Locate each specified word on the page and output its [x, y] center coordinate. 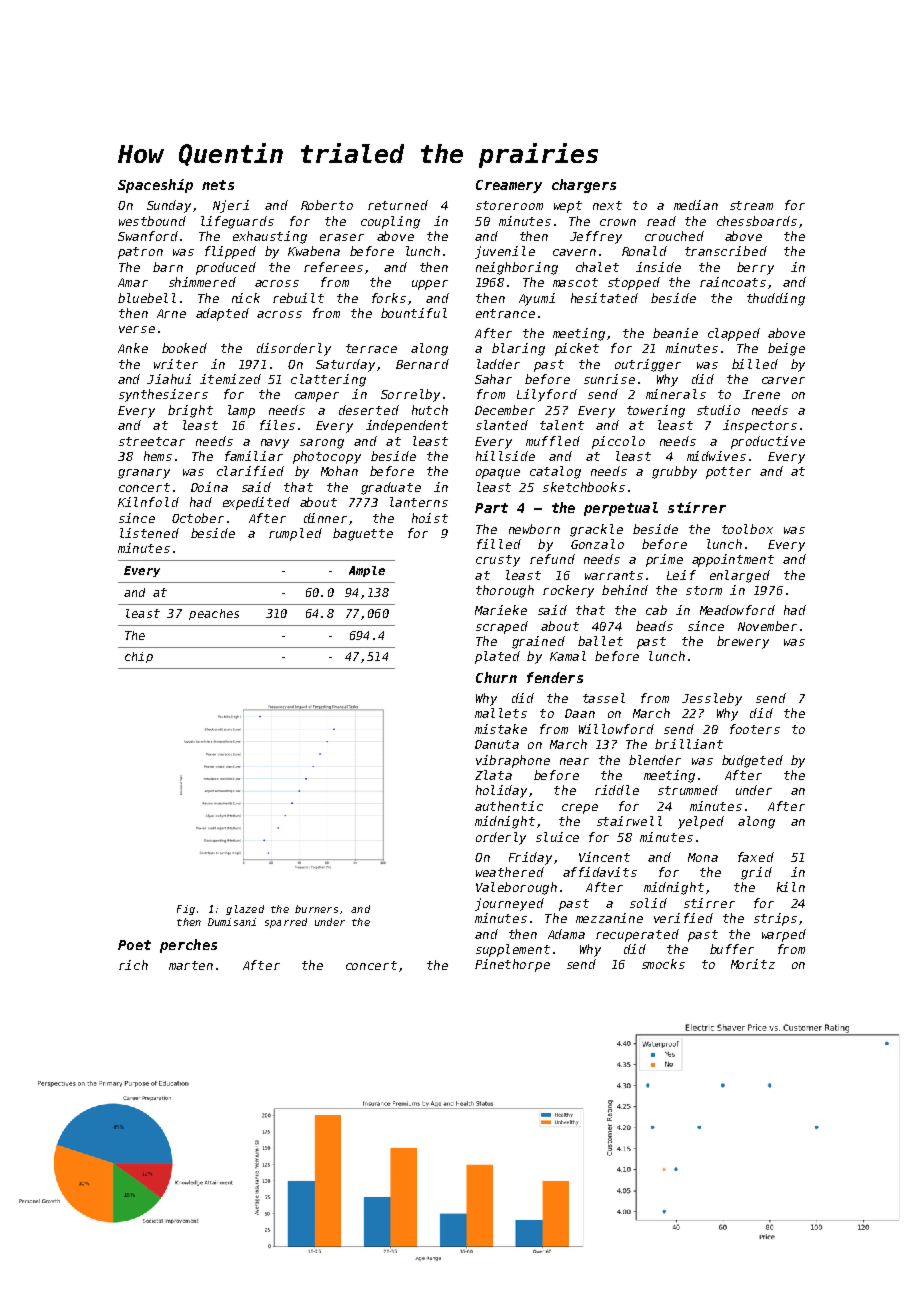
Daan [580, 713]
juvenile [505, 252]
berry [755, 268]
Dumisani [232, 922]
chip [139, 657]
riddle [617, 790]
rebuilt [298, 298]
